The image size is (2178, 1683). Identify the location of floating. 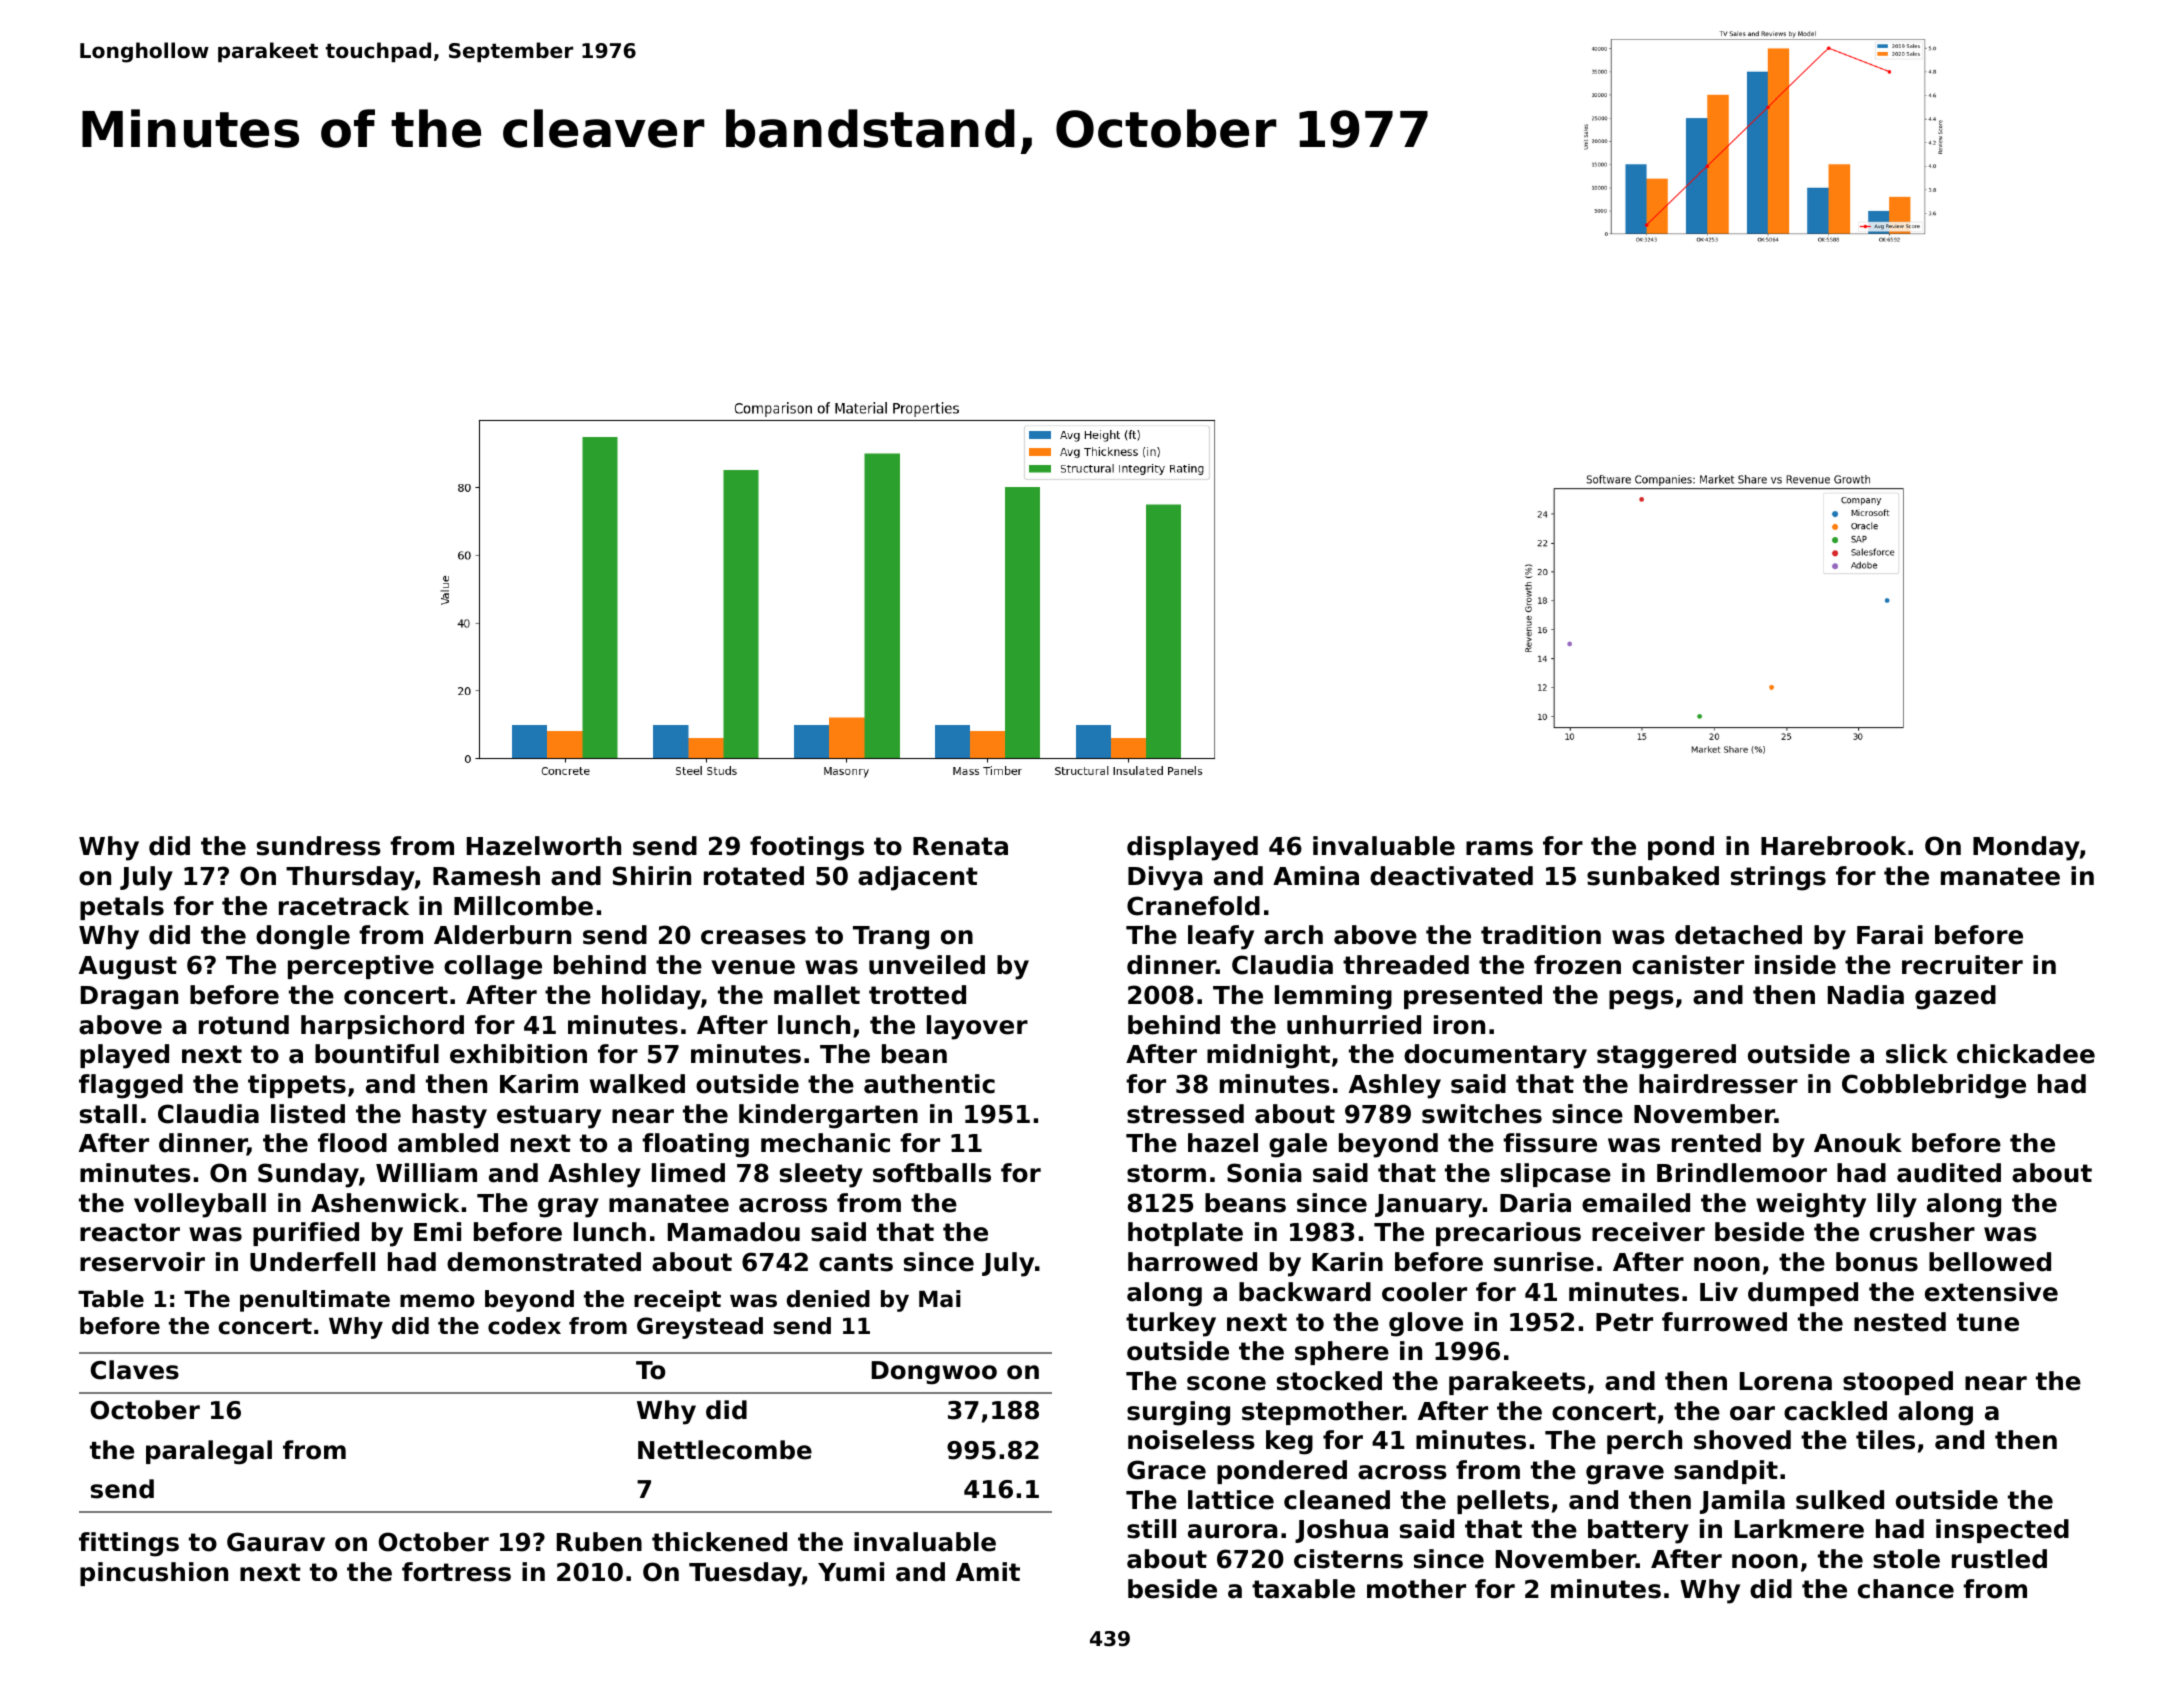
(695, 1145).
